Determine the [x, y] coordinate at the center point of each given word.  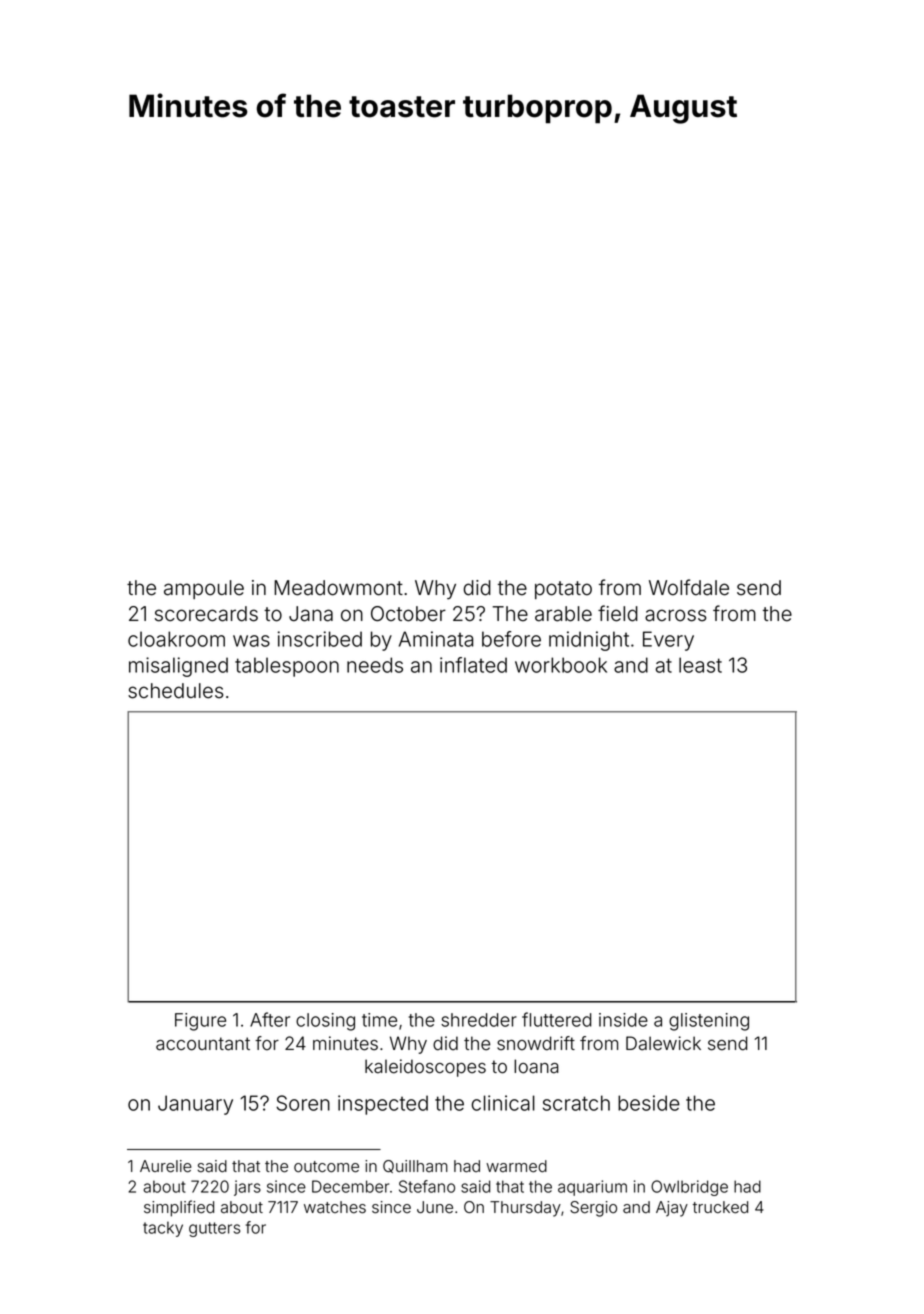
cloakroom [176, 639]
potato [563, 590]
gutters [214, 1229]
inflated [473, 665]
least [700, 665]
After [270, 1019]
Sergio [593, 1209]
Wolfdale [689, 587]
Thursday [525, 1209]
